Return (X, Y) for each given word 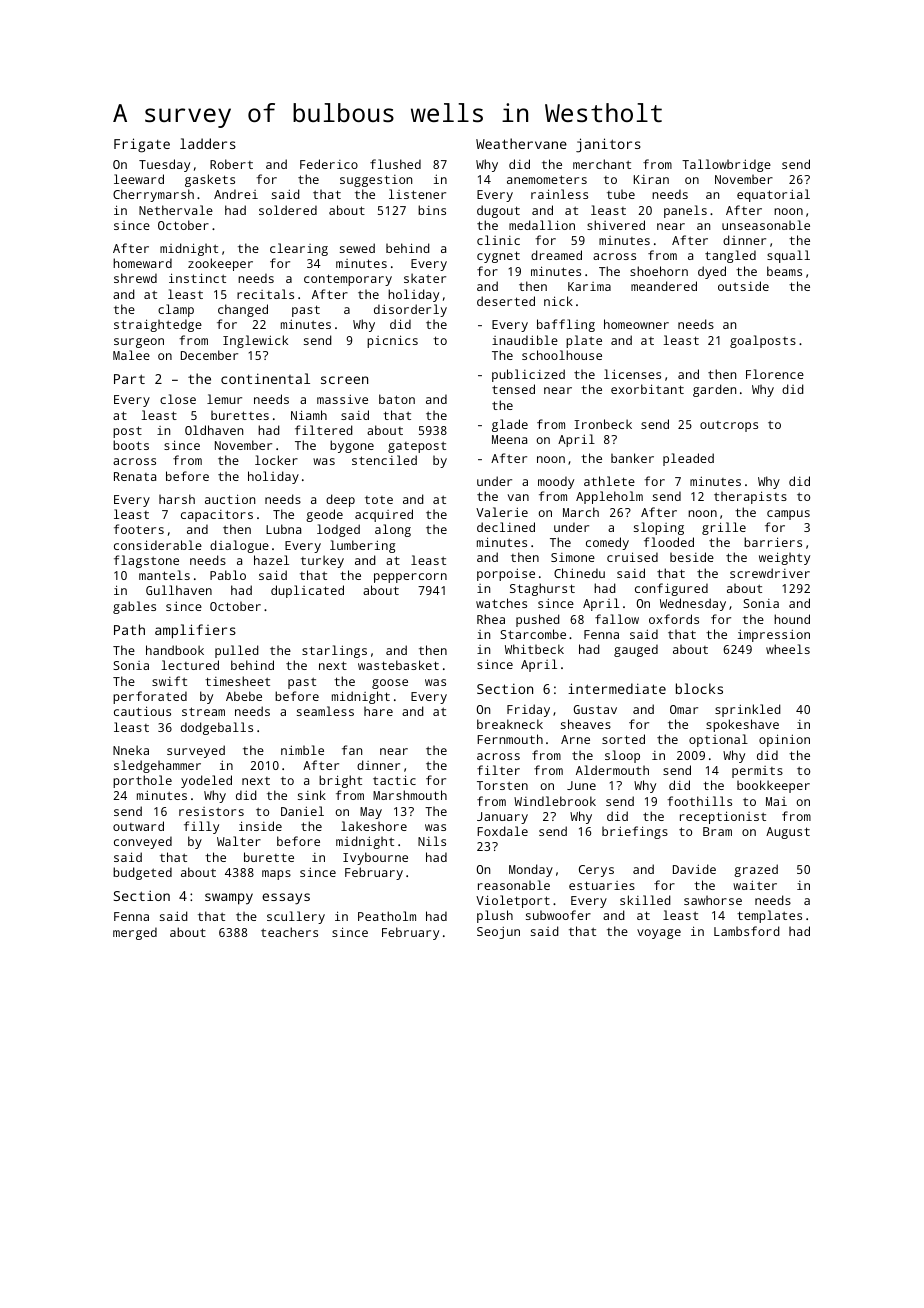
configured (671, 589)
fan (352, 750)
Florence (775, 374)
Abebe (244, 696)
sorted (623, 739)
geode (324, 515)
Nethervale (176, 210)
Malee (131, 355)
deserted (506, 301)
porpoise (506, 574)
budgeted (142, 873)
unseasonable (766, 225)
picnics (392, 341)
